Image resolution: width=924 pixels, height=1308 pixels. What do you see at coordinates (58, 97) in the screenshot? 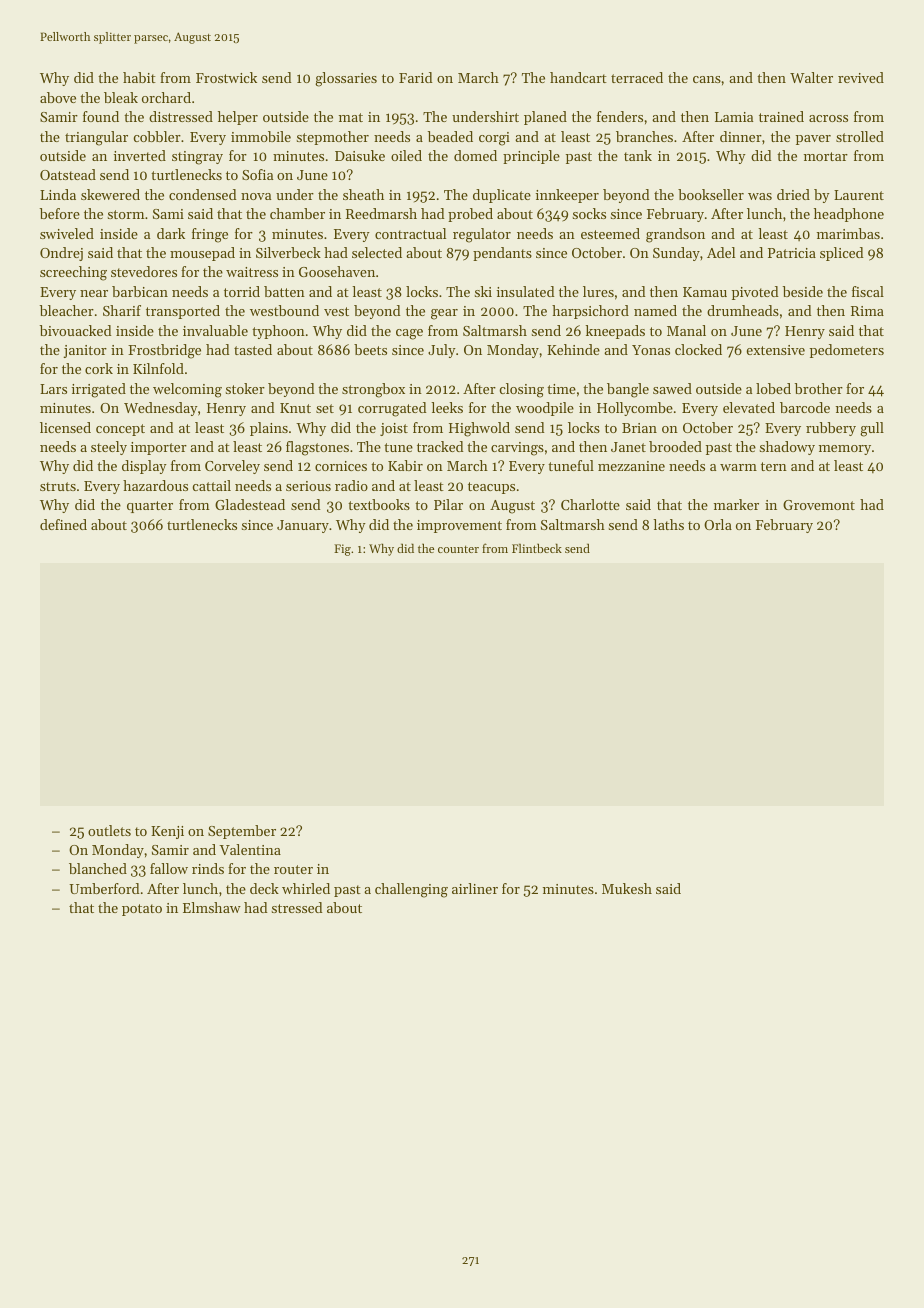
I see `above` at bounding box center [58, 97].
